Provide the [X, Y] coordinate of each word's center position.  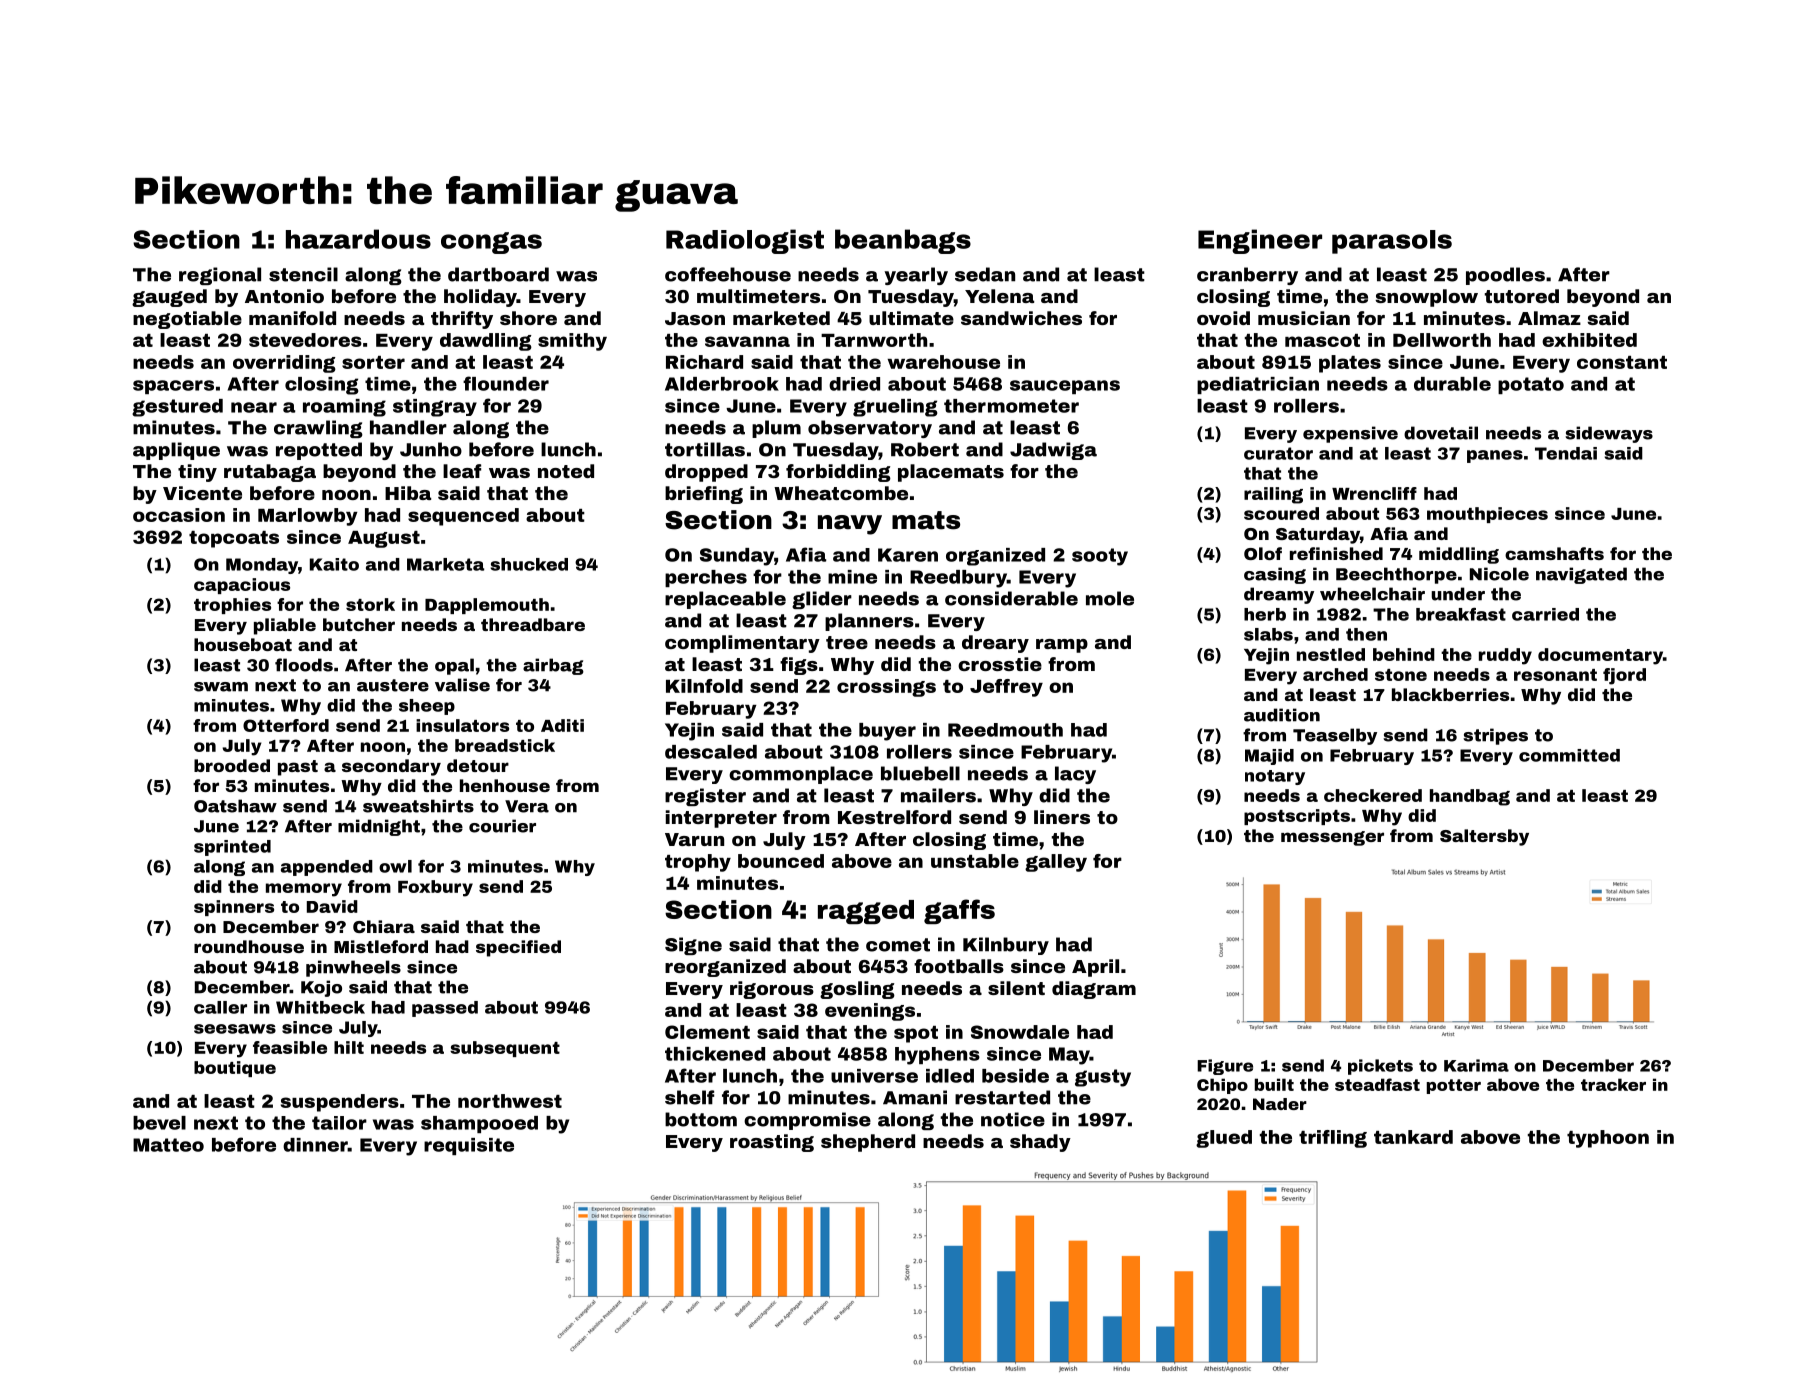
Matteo [168, 1145]
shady [1040, 1143]
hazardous [358, 239]
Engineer [1260, 241]
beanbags [903, 241]
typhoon [1608, 1139]
